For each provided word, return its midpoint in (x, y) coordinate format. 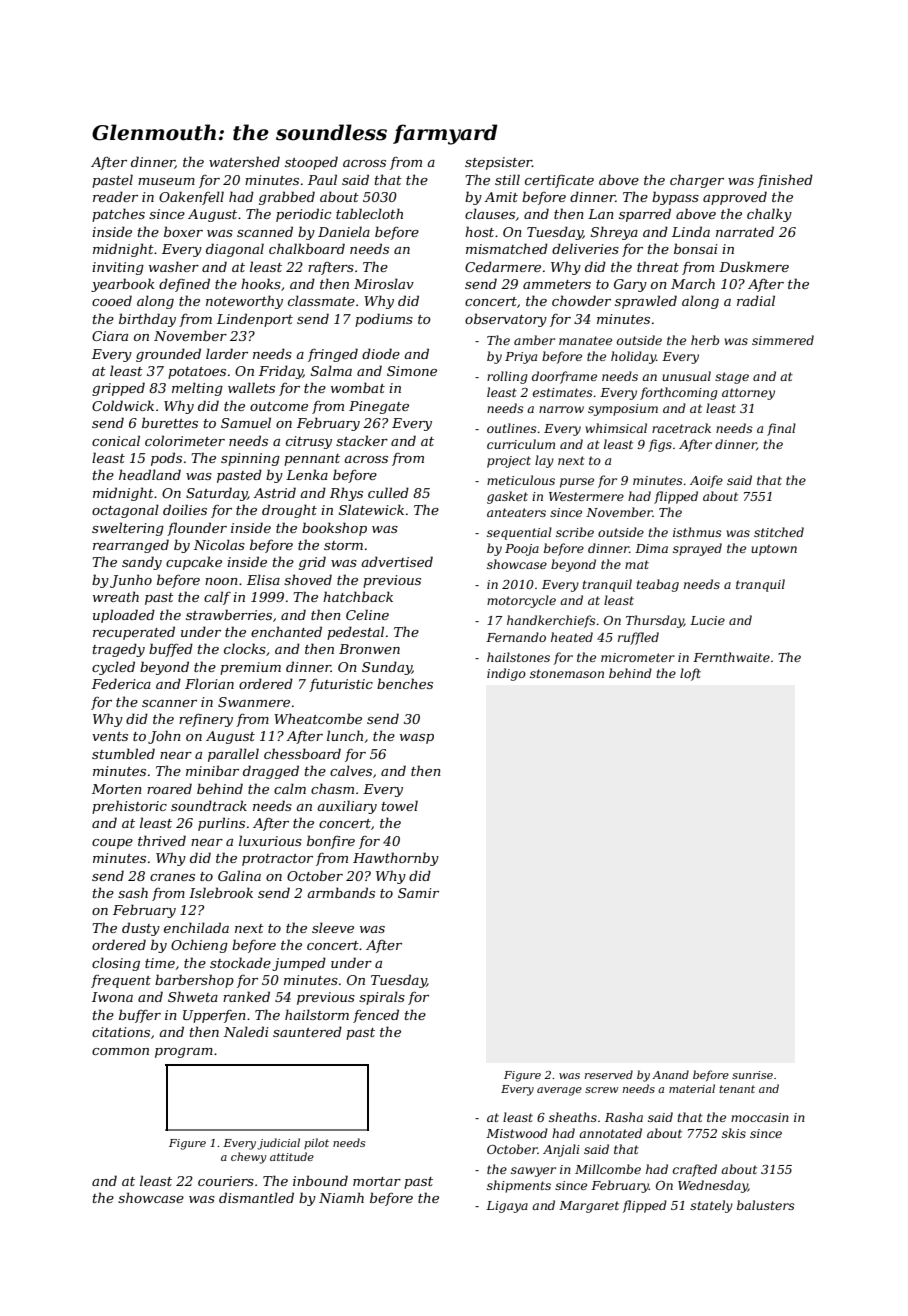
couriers (226, 1181)
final (781, 429)
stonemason (567, 673)
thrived (162, 840)
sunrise (752, 1075)
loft (690, 674)
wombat (358, 387)
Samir (418, 893)
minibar (212, 770)
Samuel (246, 422)
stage (732, 378)
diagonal (235, 250)
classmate (321, 300)
